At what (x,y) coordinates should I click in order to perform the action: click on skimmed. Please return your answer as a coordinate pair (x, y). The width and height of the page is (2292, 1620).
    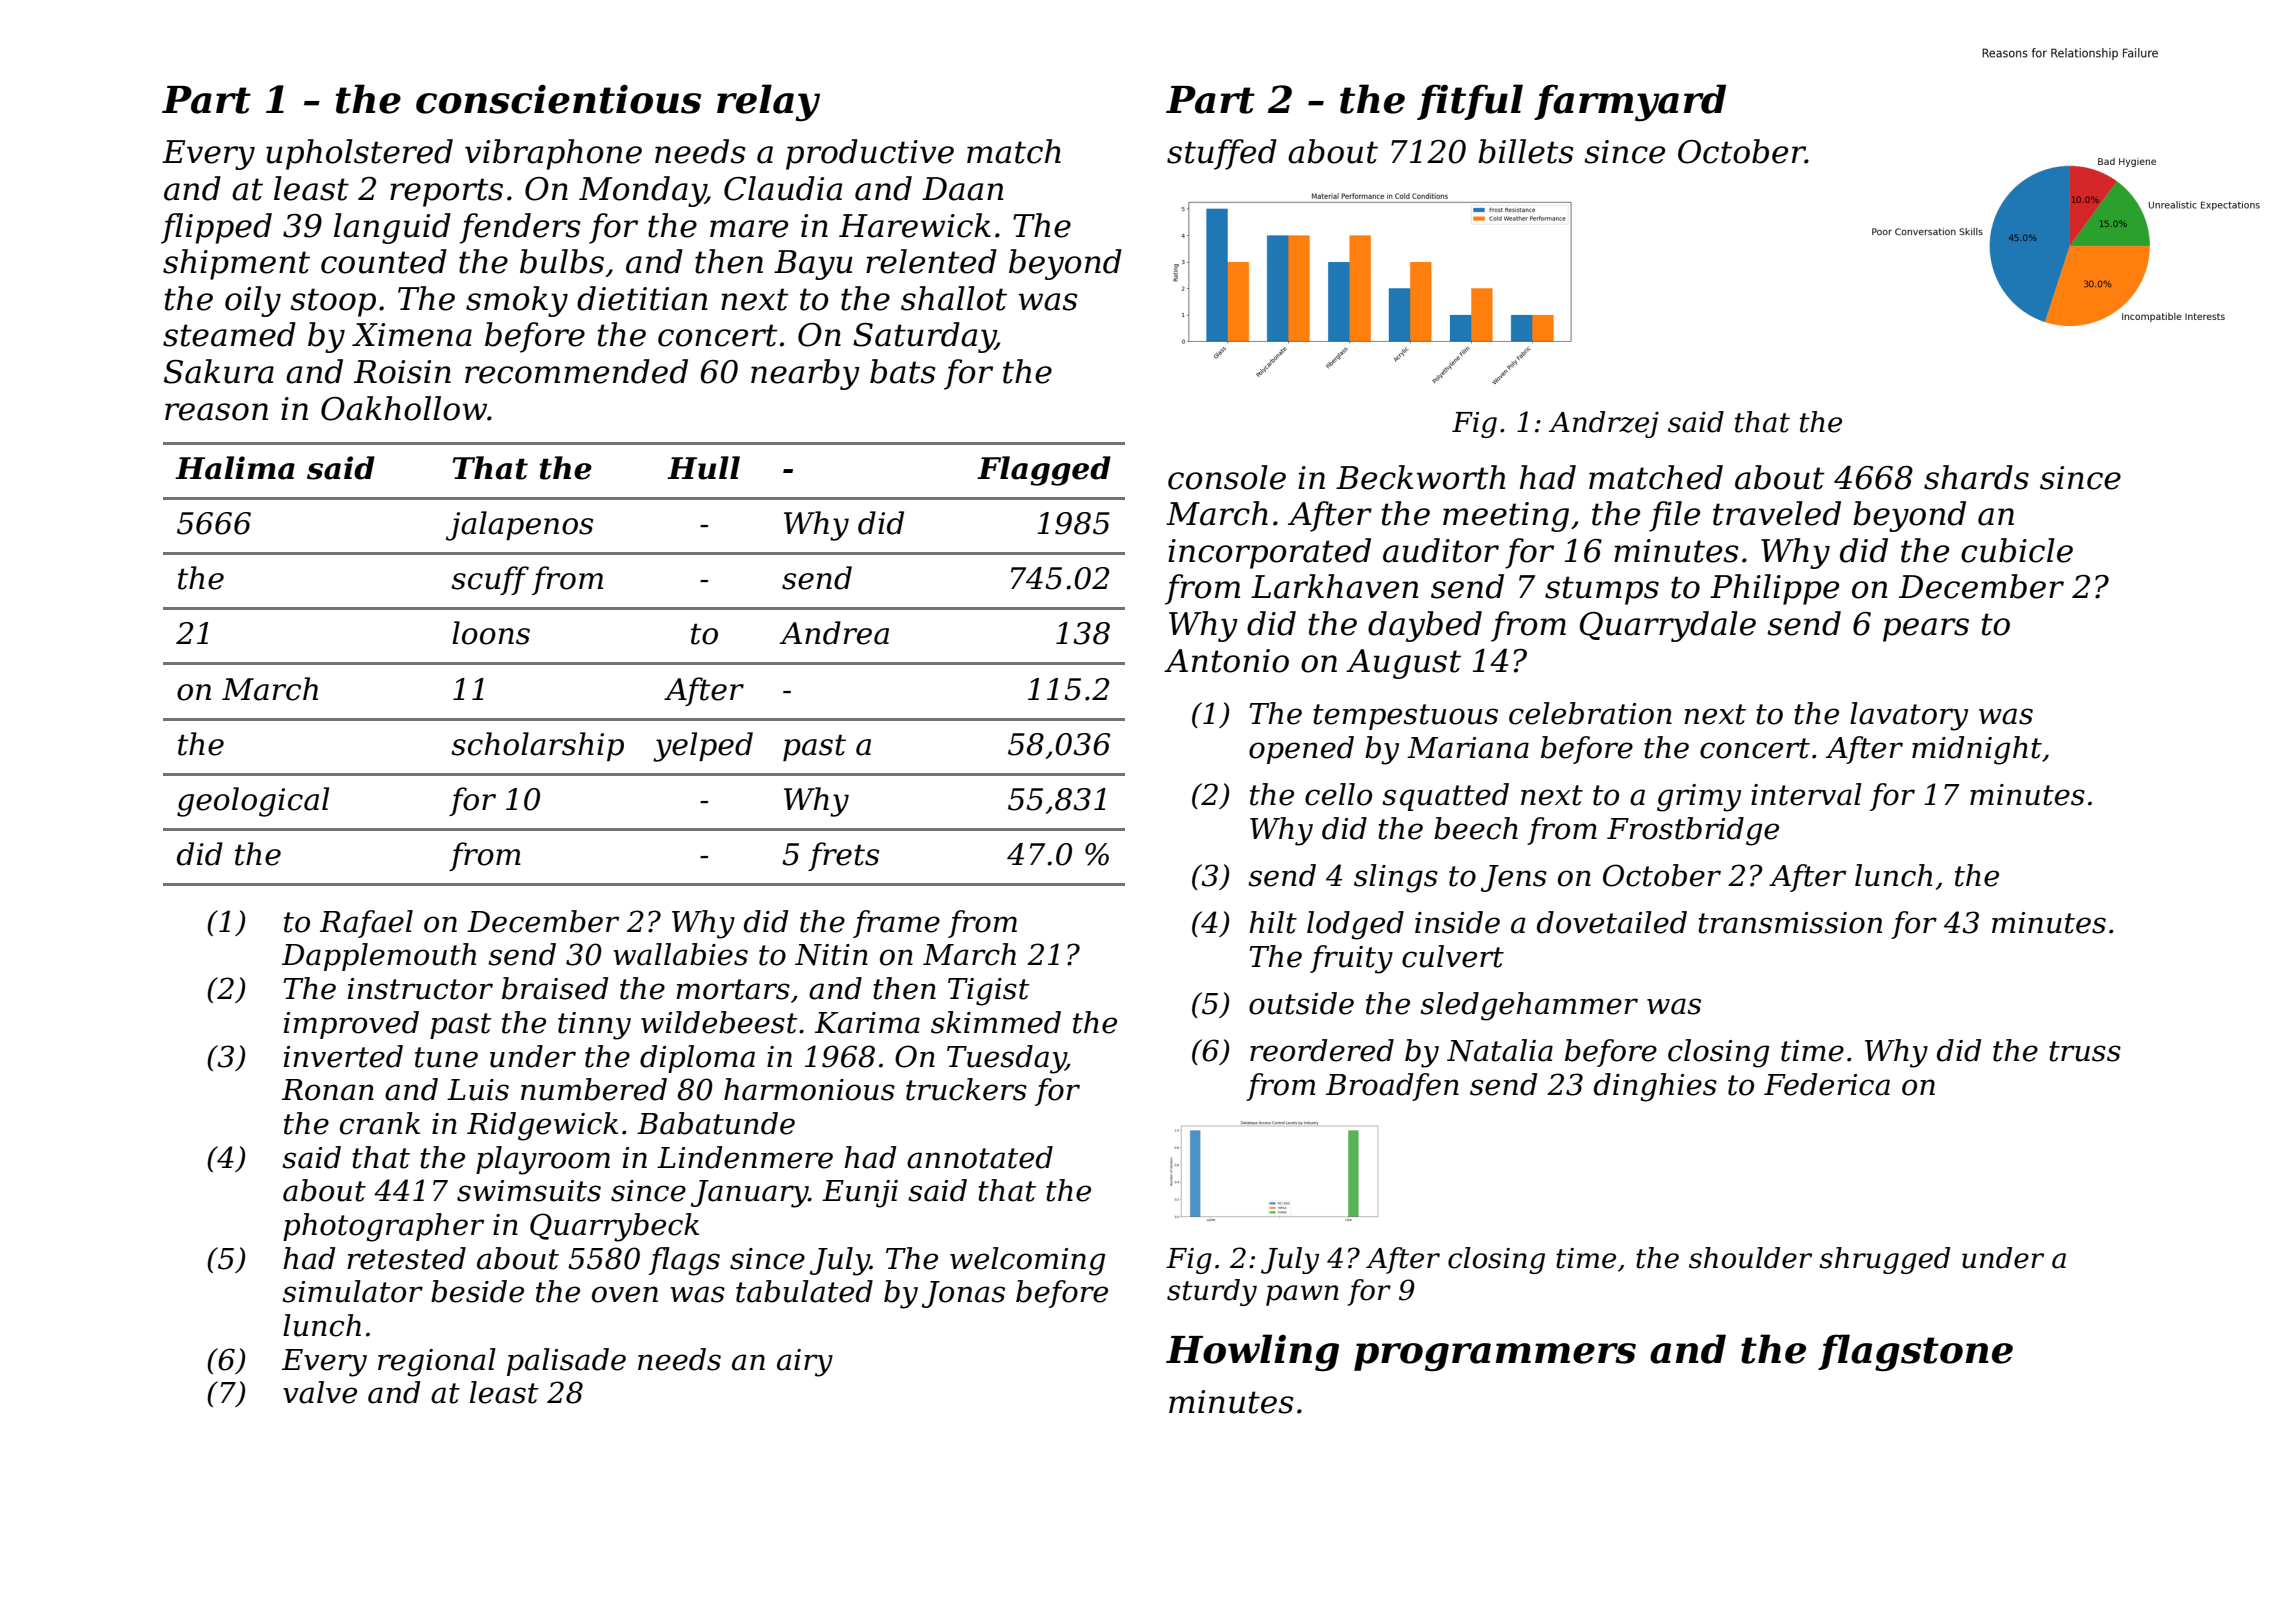
    Looking at the image, I should click on (996, 1022).
